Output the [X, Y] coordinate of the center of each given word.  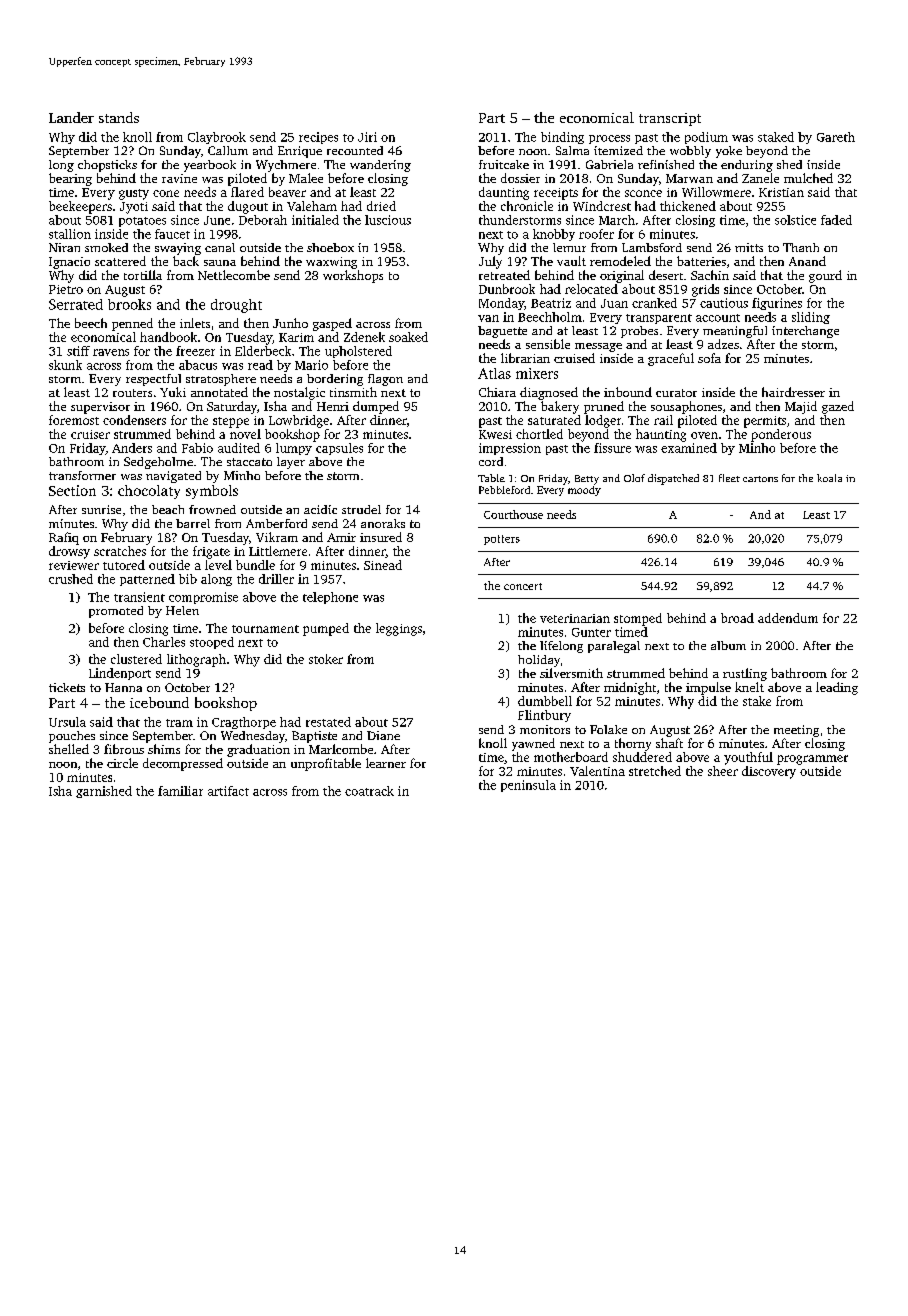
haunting [661, 435]
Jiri [367, 137]
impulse [708, 688]
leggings [399, 629]
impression [510, 449]
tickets [67, 687]
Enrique [300, 152]
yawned [533, 744]
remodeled [620, 261]
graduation [258, 750]
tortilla [143, 275]
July [490, 262]
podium [706, 138]
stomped [638, 619]
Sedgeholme [158, 463]
